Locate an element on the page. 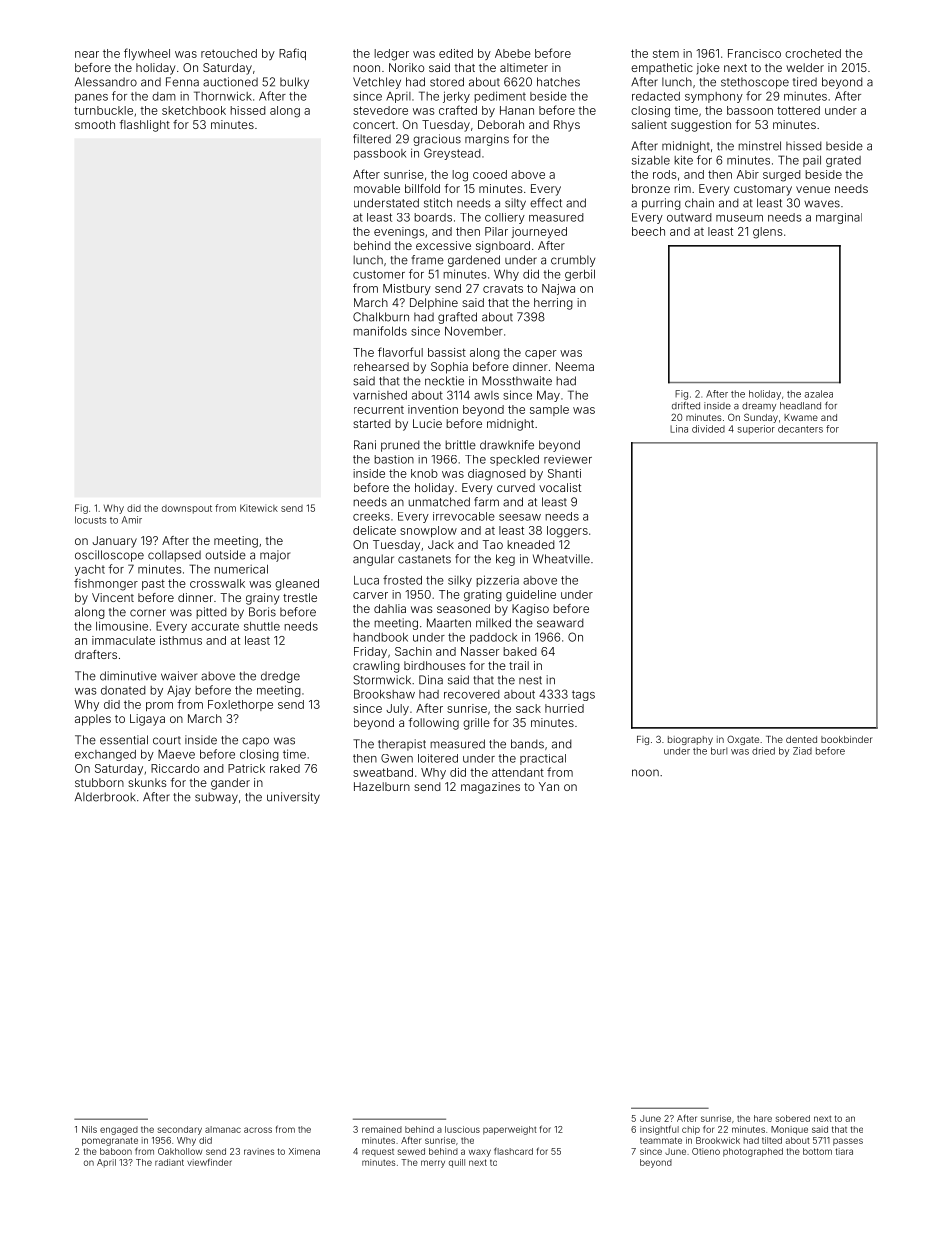 The width and height of the page is (952, 1233). magazines is located at coordinates (490, 788).
